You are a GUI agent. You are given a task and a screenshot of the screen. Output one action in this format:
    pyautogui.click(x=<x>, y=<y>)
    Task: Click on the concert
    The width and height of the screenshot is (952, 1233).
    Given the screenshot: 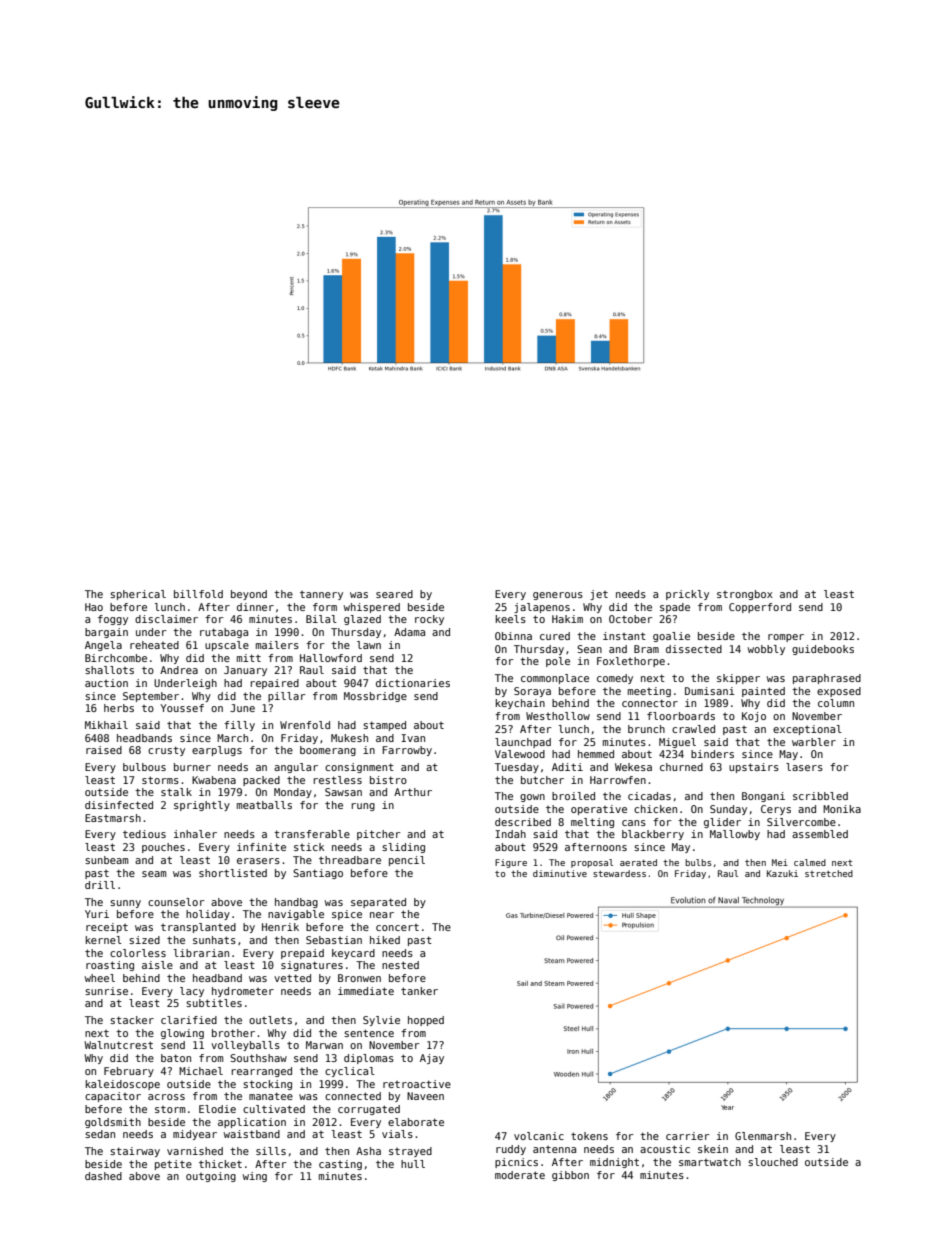 What is the action you would take?
    pyautogui.click(x=397, y=927)
